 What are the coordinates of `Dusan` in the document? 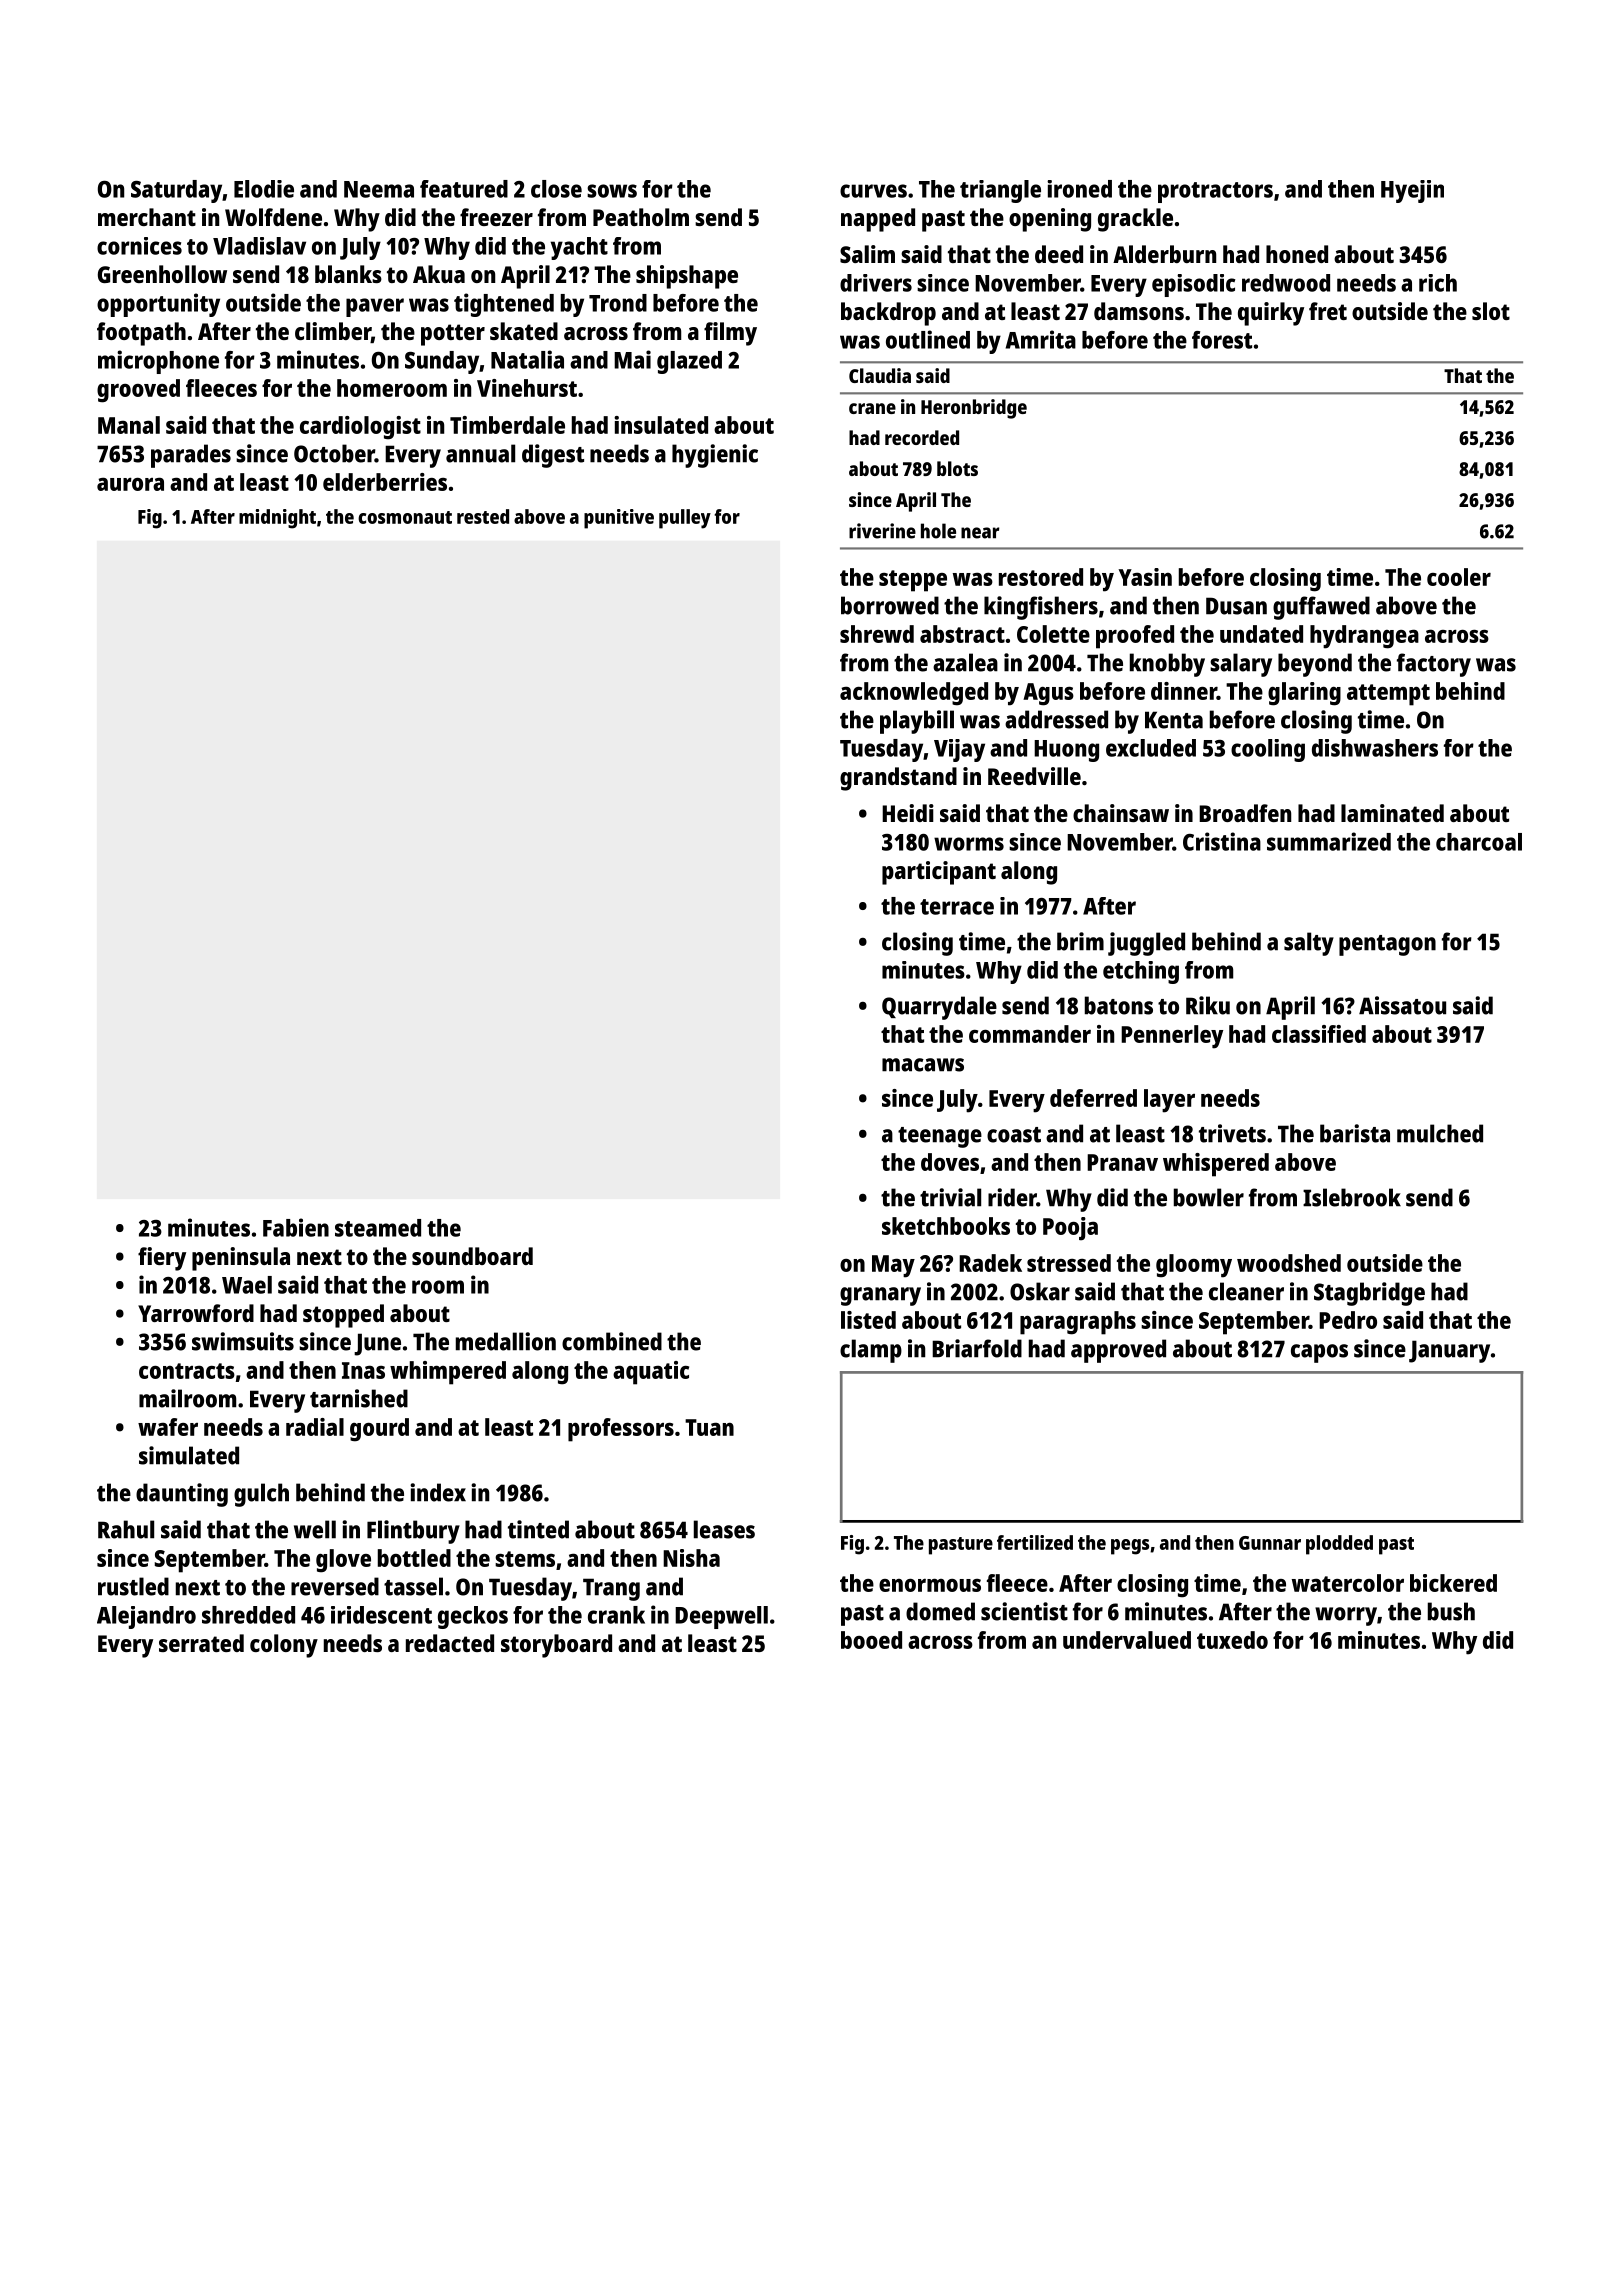 It's located at (1236, 606).
